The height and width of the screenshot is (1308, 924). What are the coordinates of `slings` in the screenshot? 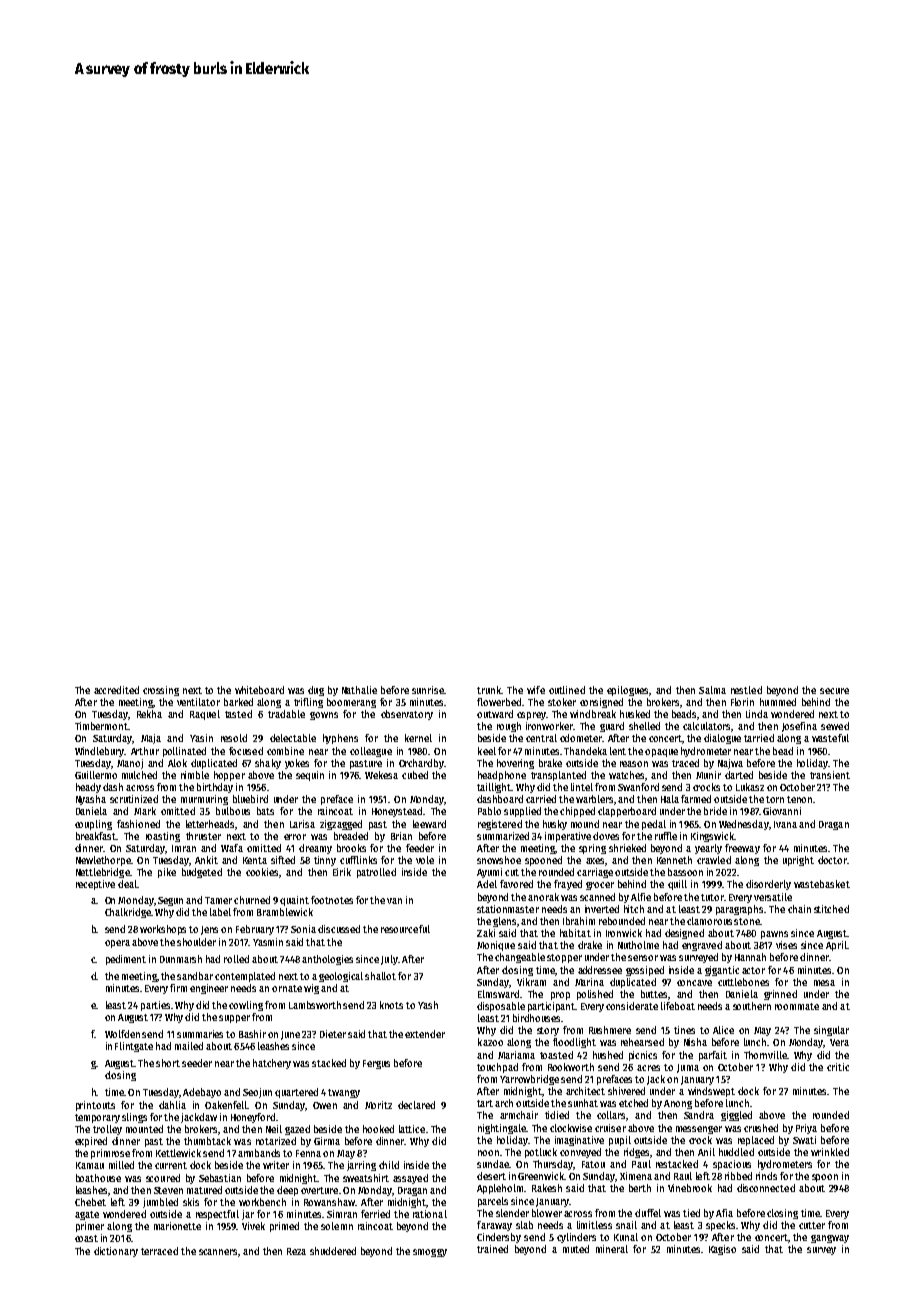 It's located at (134, 1118).
